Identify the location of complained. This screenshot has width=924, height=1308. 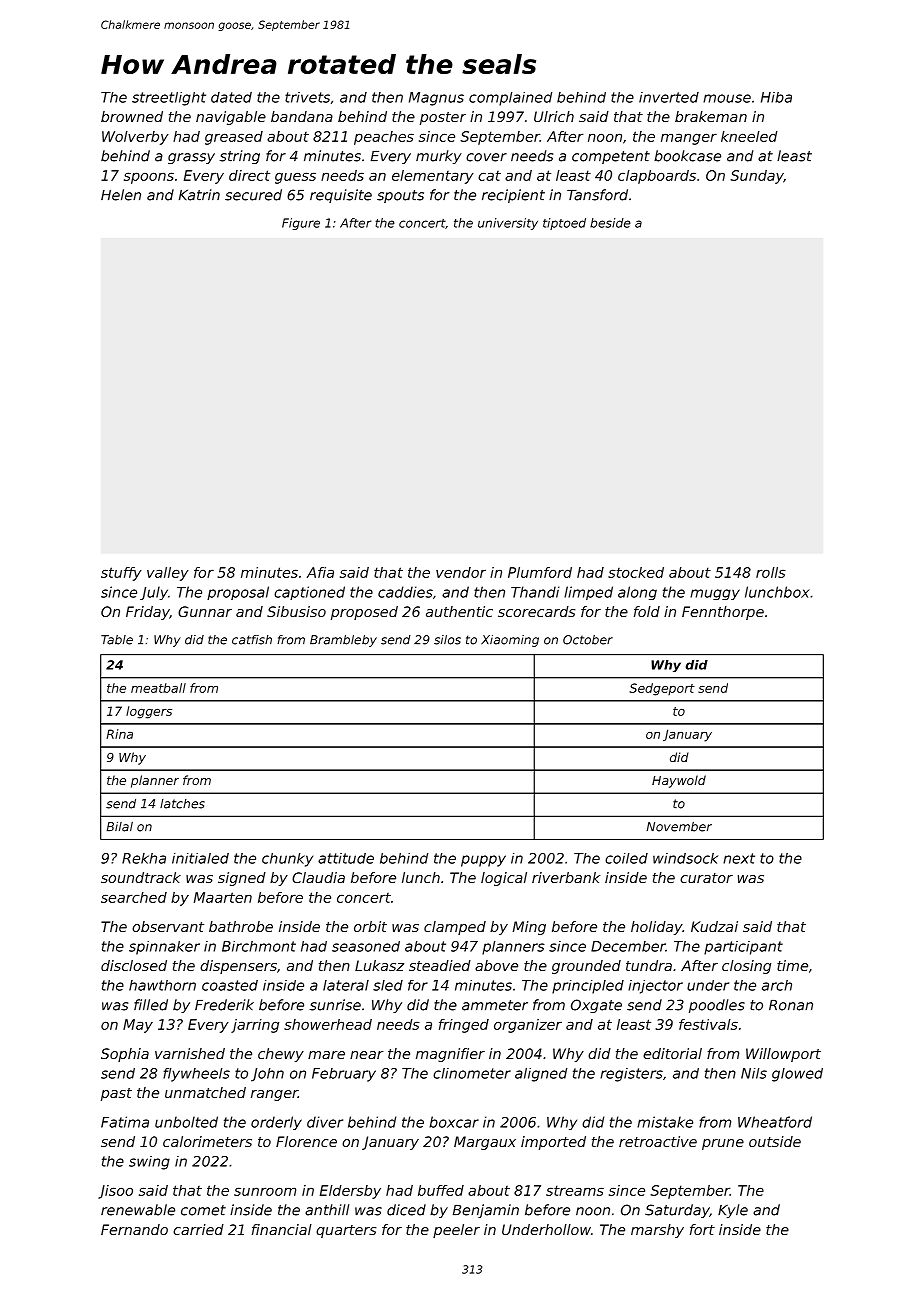
(510, 99).
